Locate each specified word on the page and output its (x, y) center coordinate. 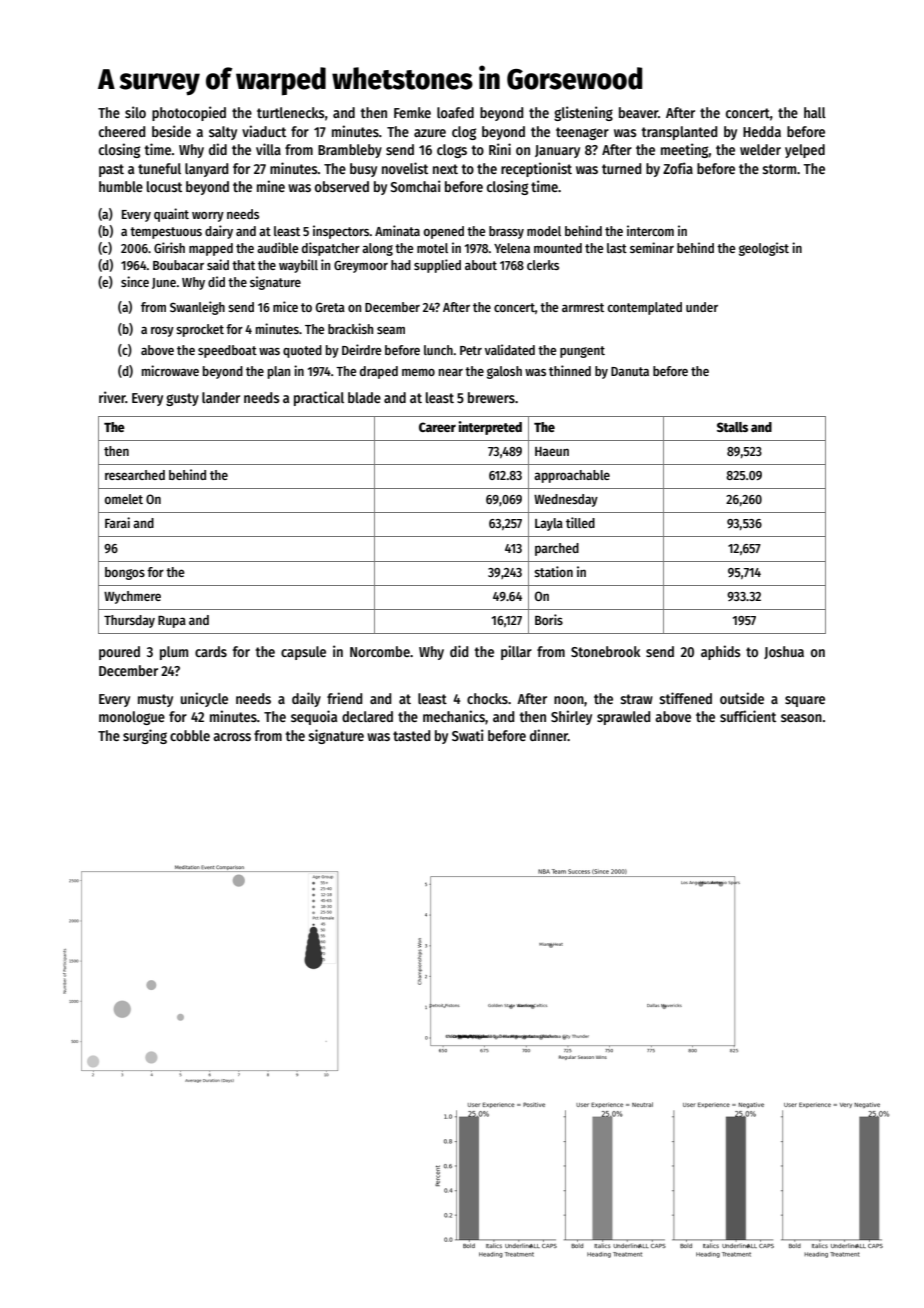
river (112, 397)
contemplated (645, 308)
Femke (412, 112)
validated (510, 349)
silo (135, 112)
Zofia (678, 168)
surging (145, 736)
